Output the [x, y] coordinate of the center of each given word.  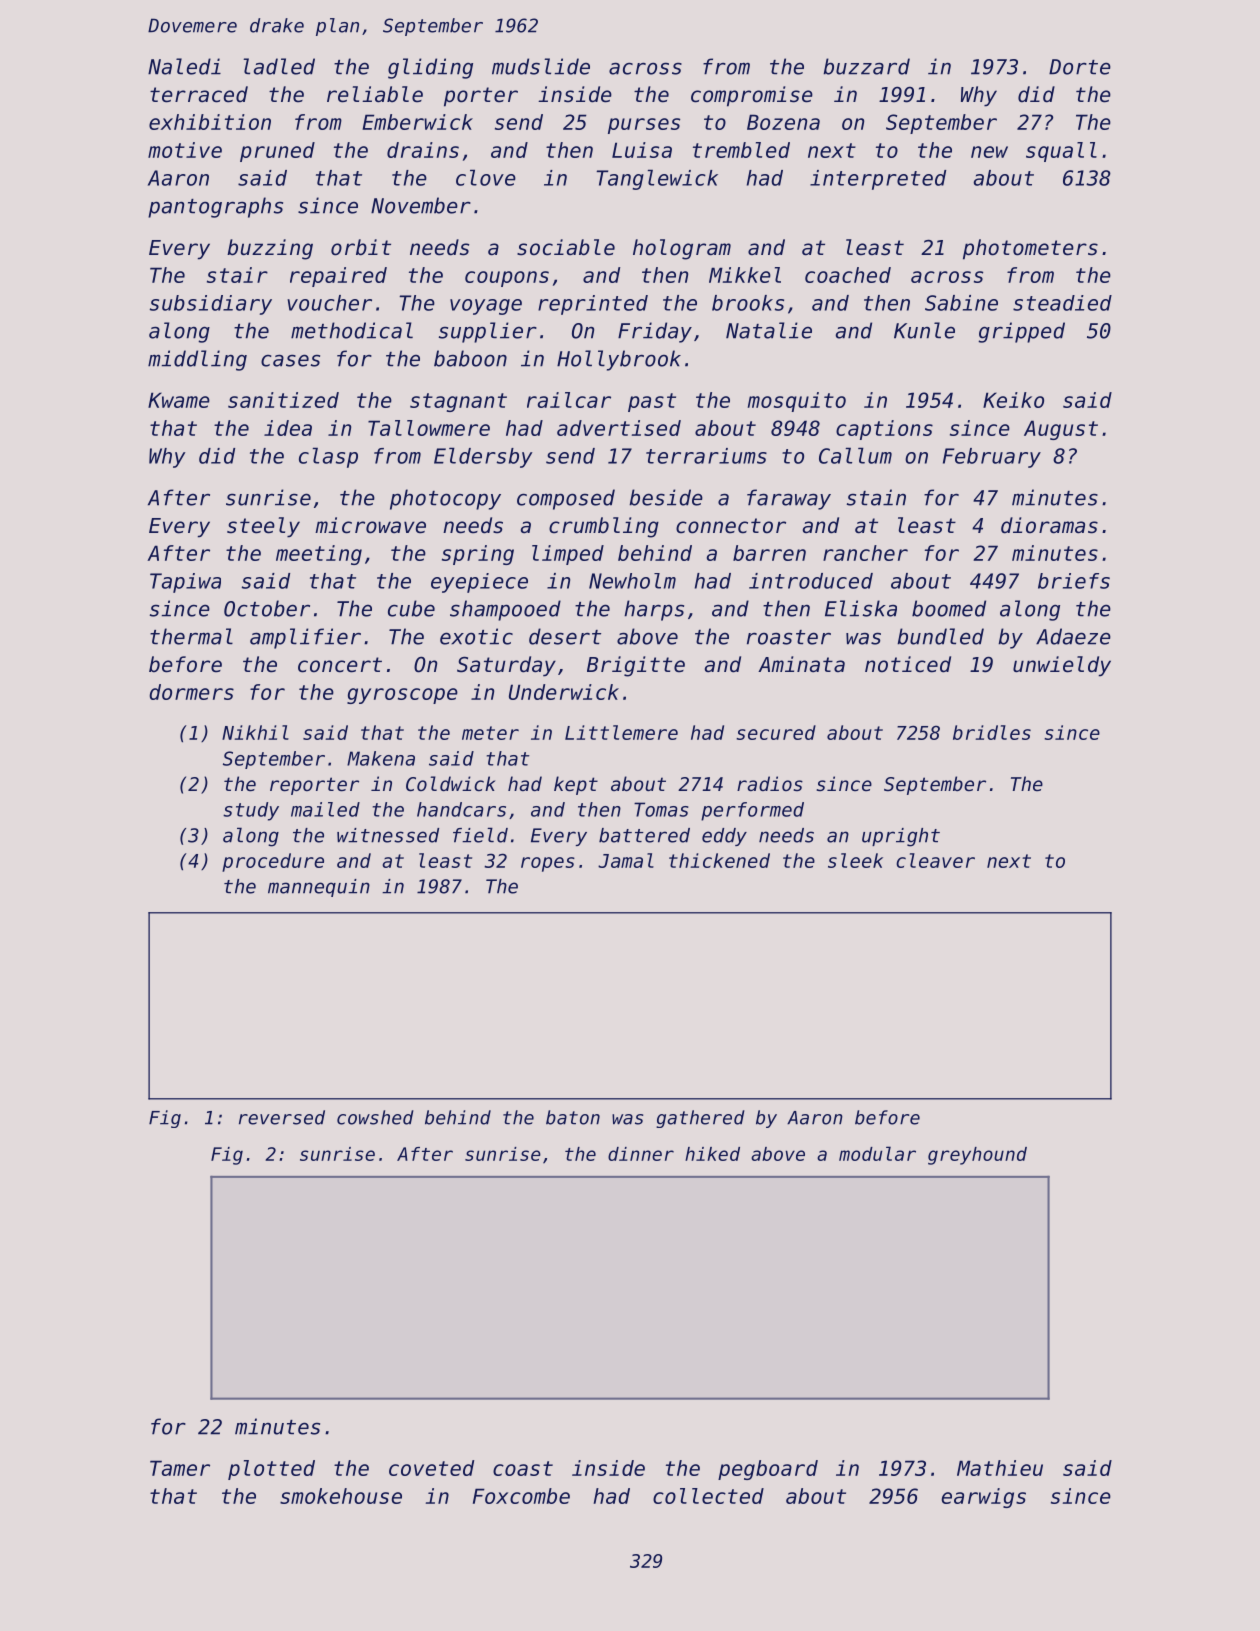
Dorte [1080, 67]
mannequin [319, 888]
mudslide [541, 66]
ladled [279, 66]
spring [478, 555]
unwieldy [1062, 666]
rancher [865, 553]
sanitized [283, 400]
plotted [271, 1470]
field [480, 835]
